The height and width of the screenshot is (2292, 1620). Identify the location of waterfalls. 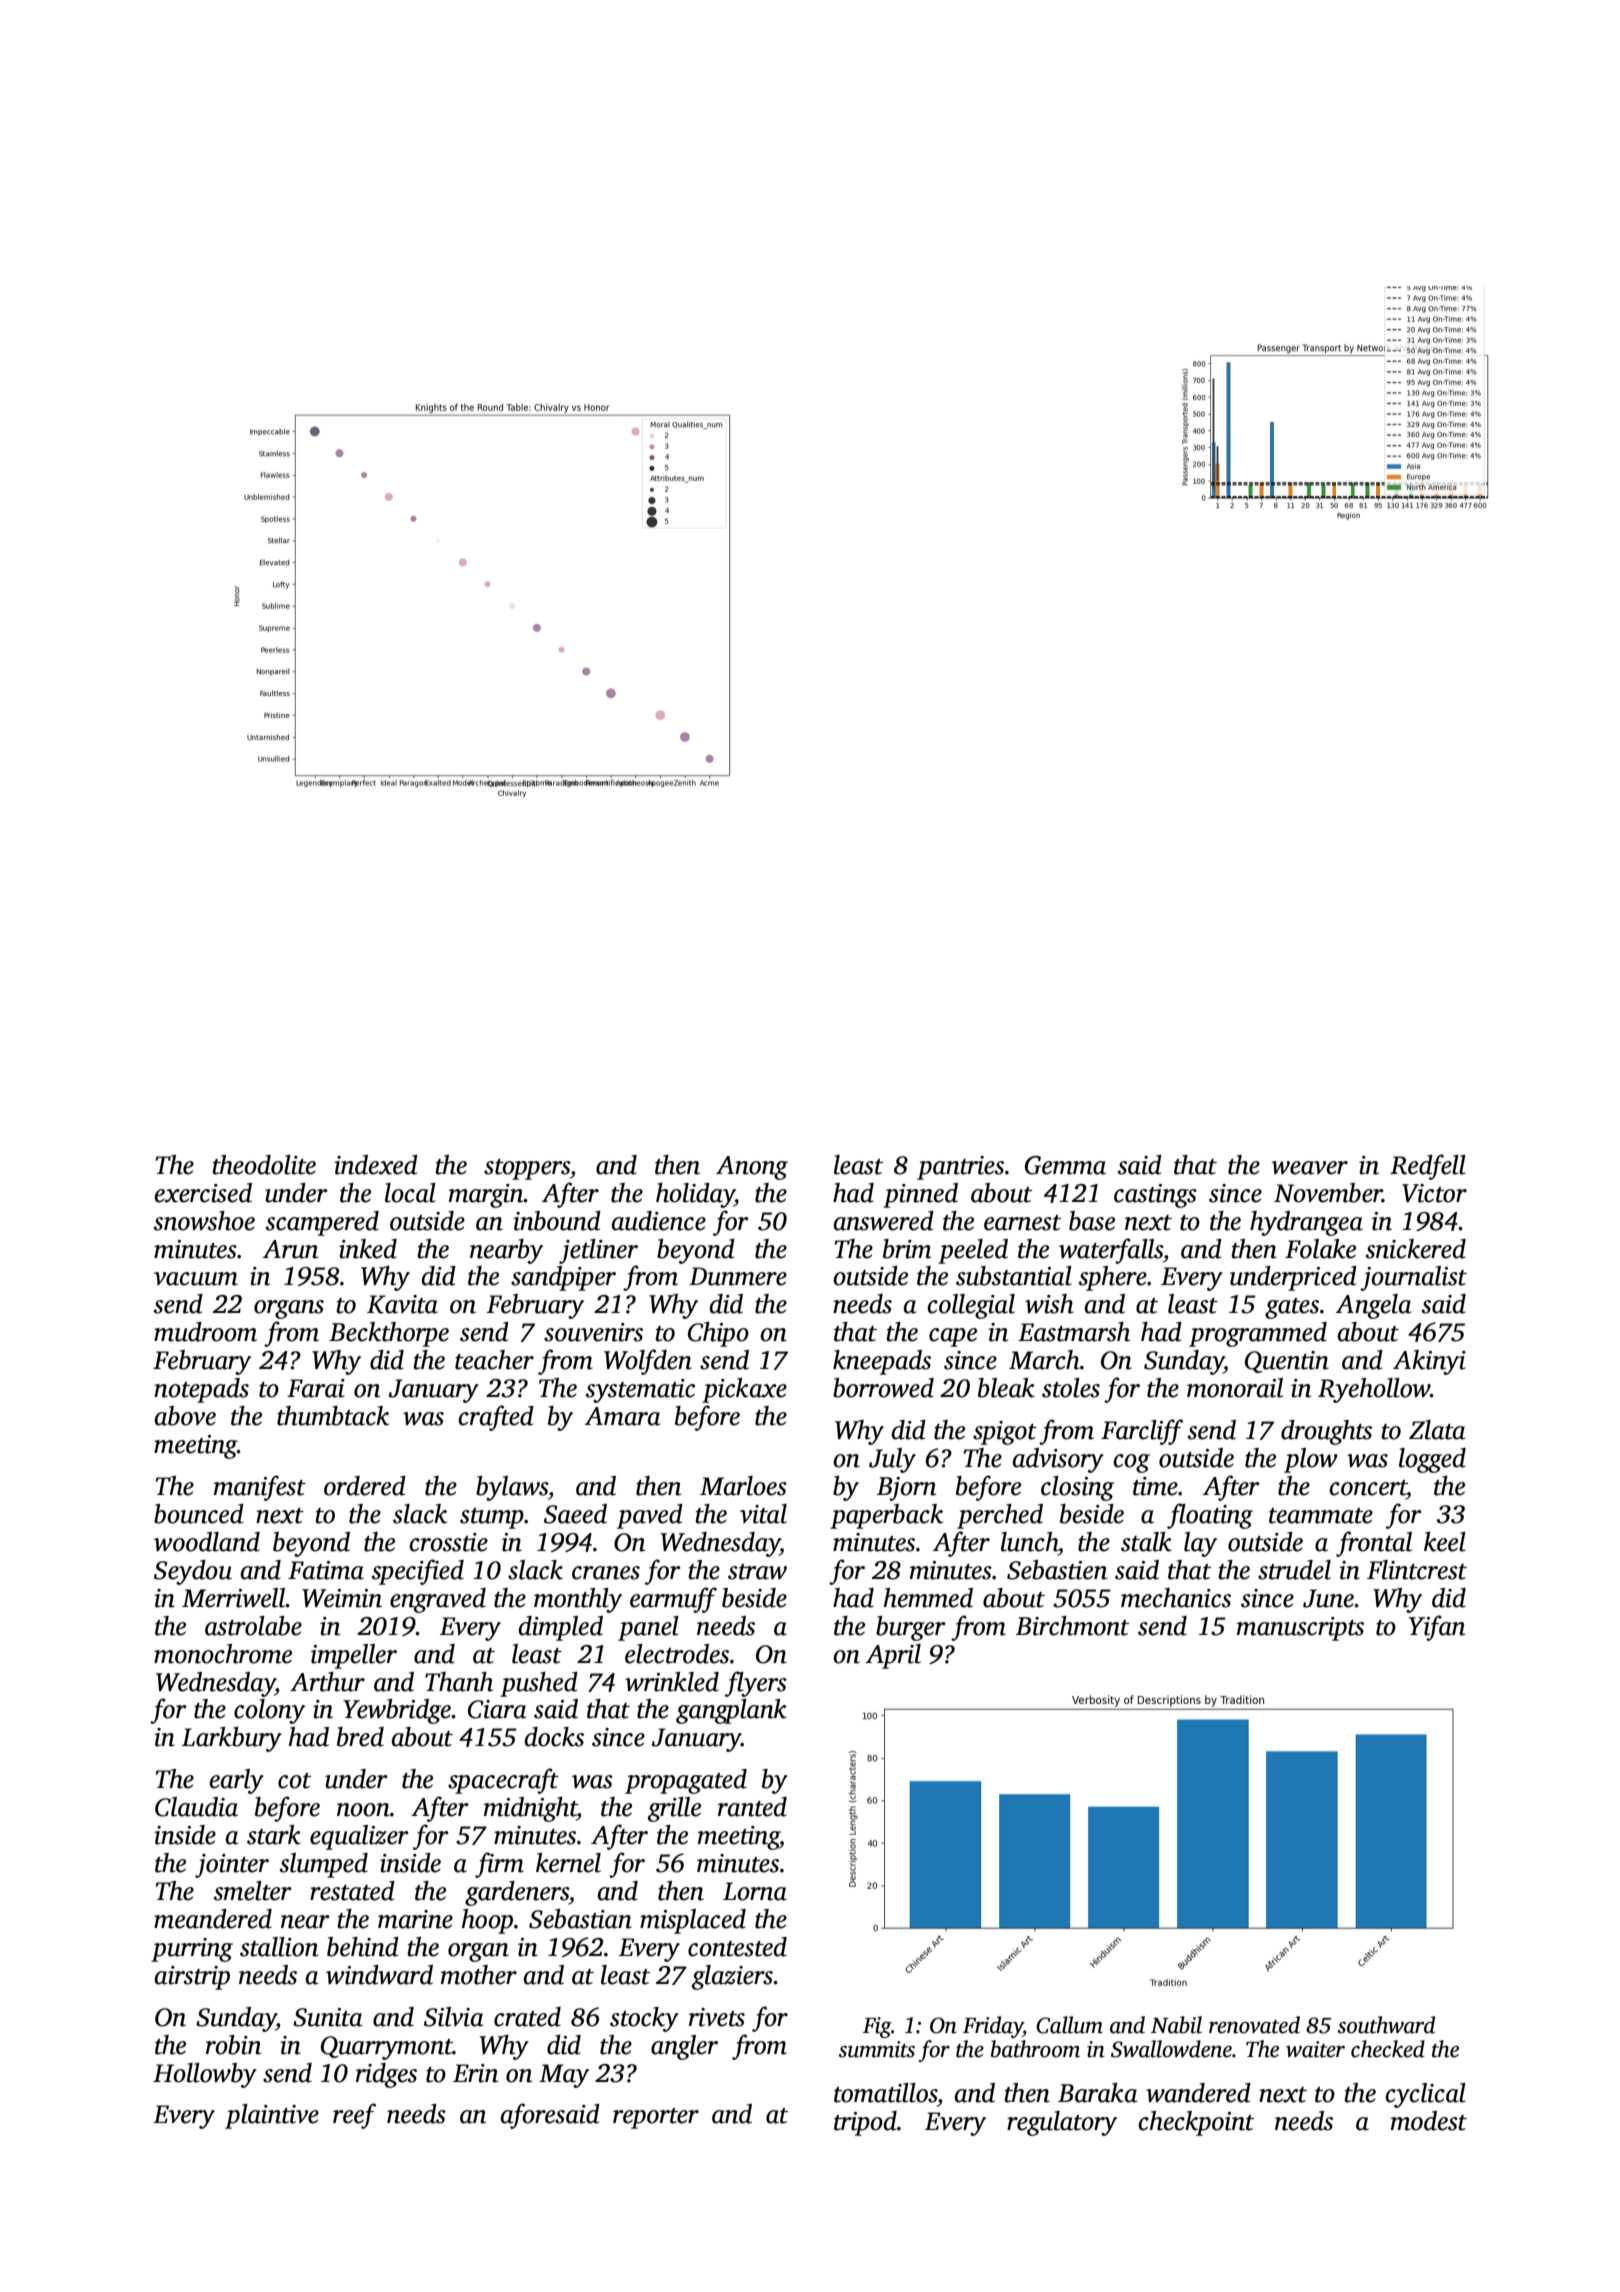
(1111, 1251).
